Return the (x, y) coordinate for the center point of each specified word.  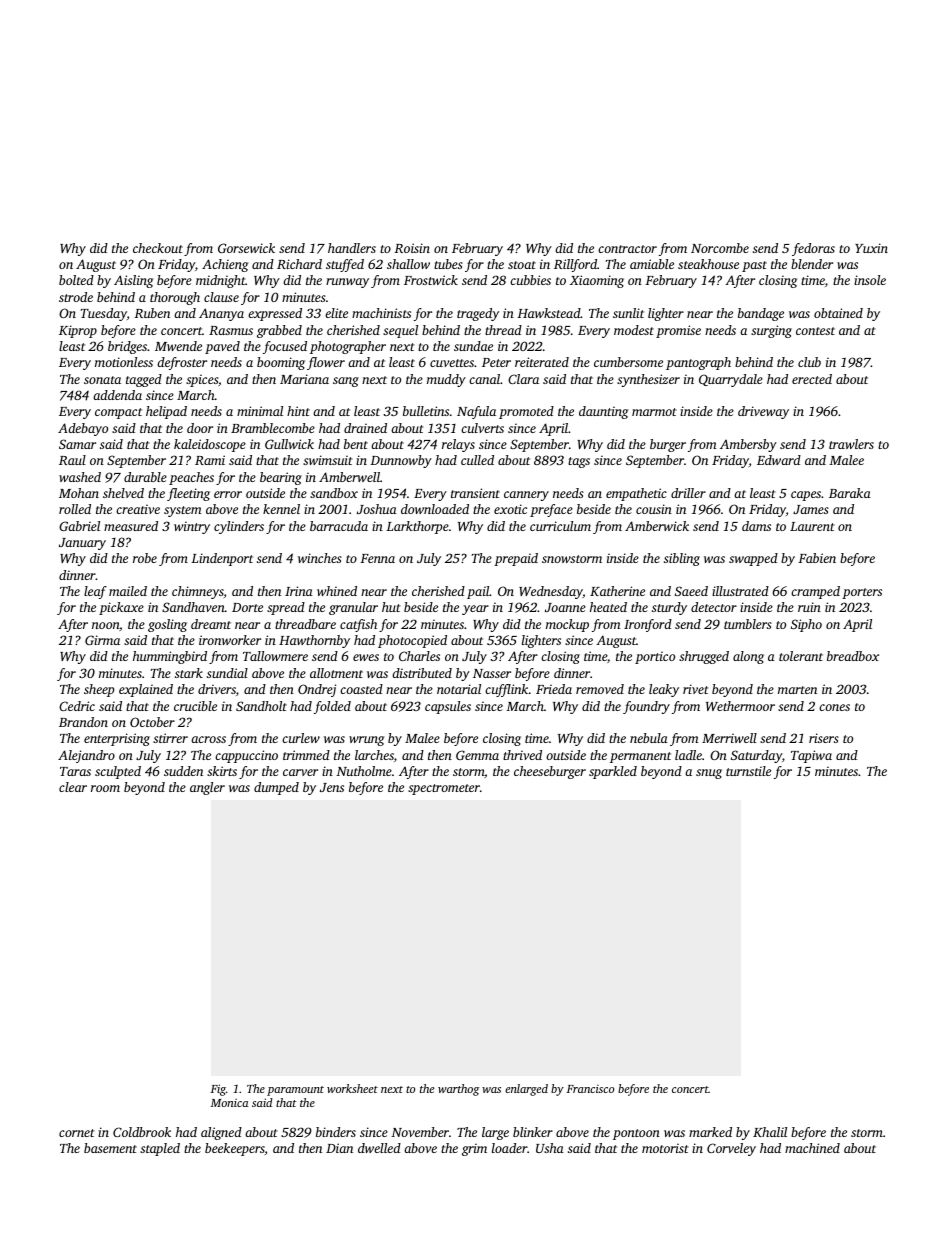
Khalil (770, 1132)
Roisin (412, 248)
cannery (526, 496)
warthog (458, 1090)
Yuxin (871, 248)
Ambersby (748, 445)
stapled (160, 1149)
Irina (299, 591)
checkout (158, 248)
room (105, 788)
